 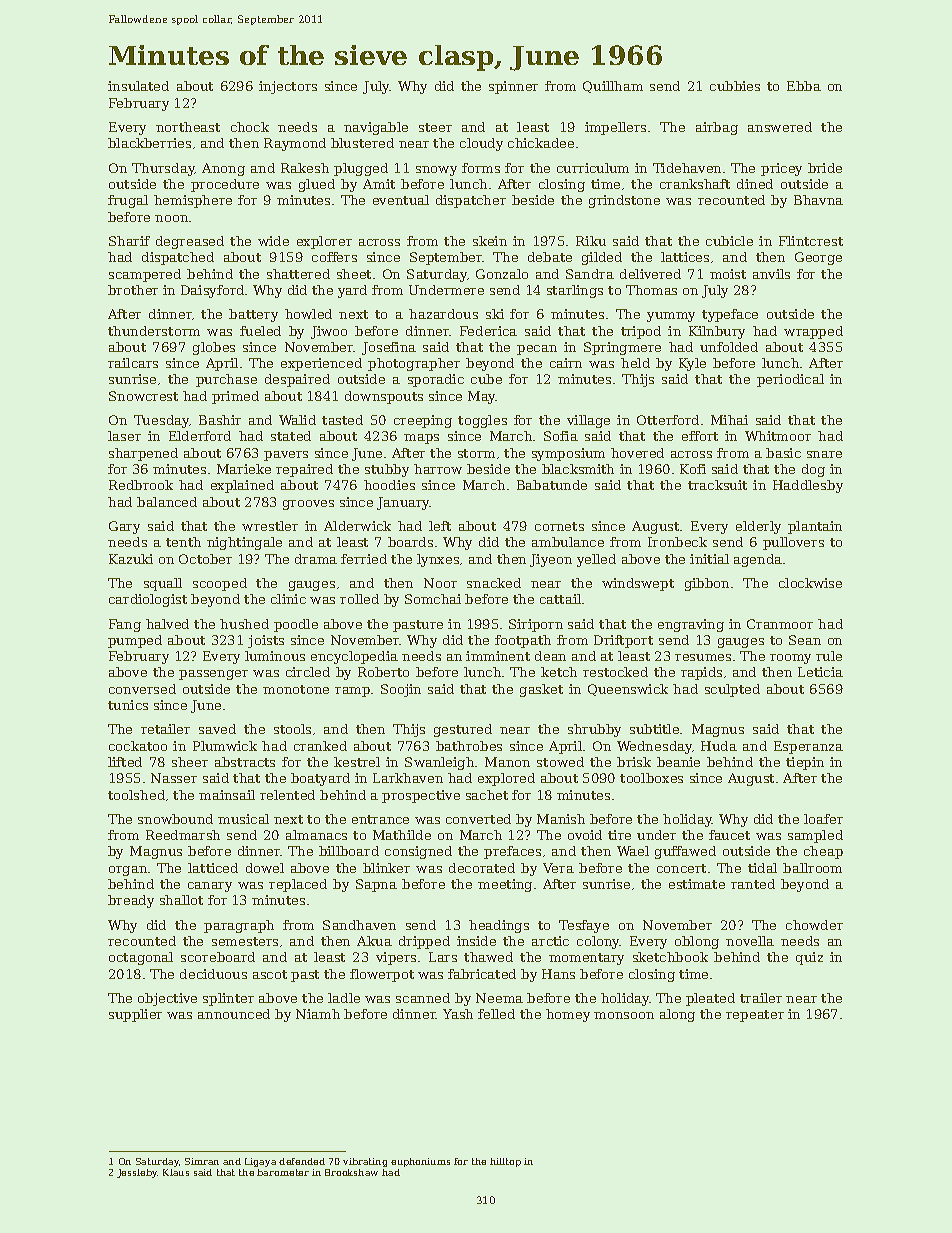 I want to click on cloudy, so click(x=481, y=144).
